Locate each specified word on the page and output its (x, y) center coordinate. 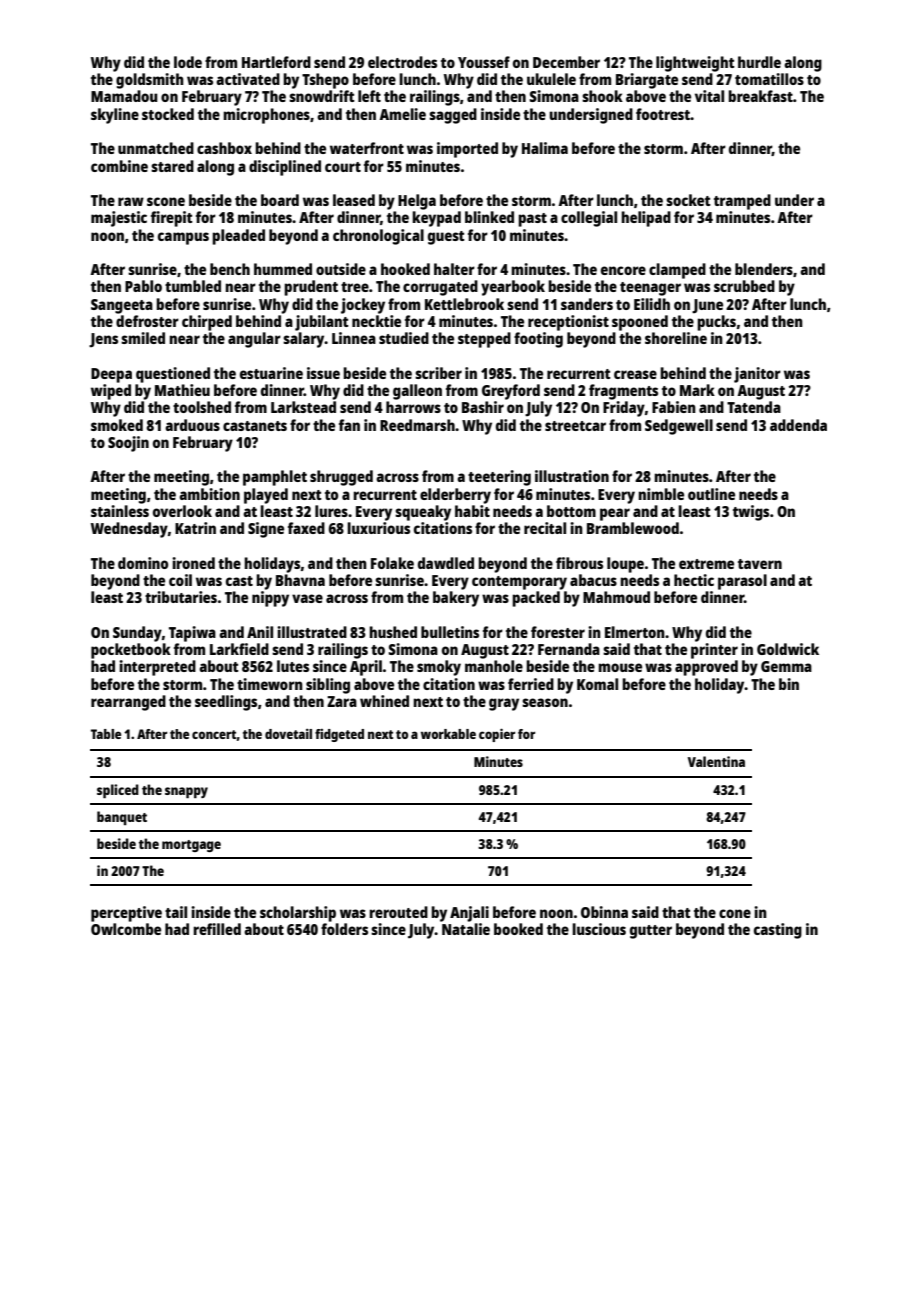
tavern (760, 564)
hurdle (759, 62)
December (566, 62)
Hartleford (276, 62)
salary (304, 340)
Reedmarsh (417, 425)
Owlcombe (126, 929)
